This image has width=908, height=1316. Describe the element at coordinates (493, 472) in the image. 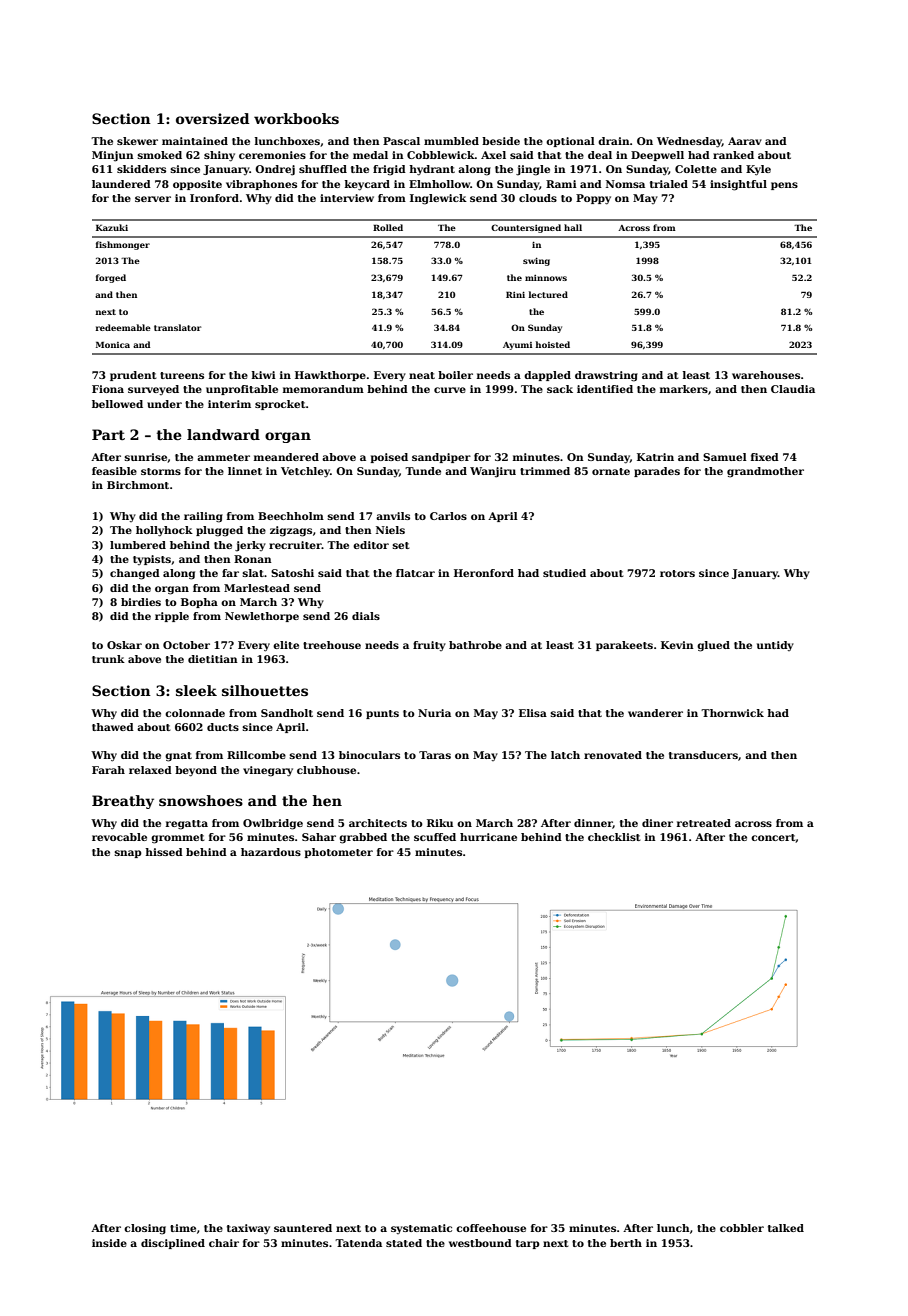

I see `Wanjiru` at that location.
